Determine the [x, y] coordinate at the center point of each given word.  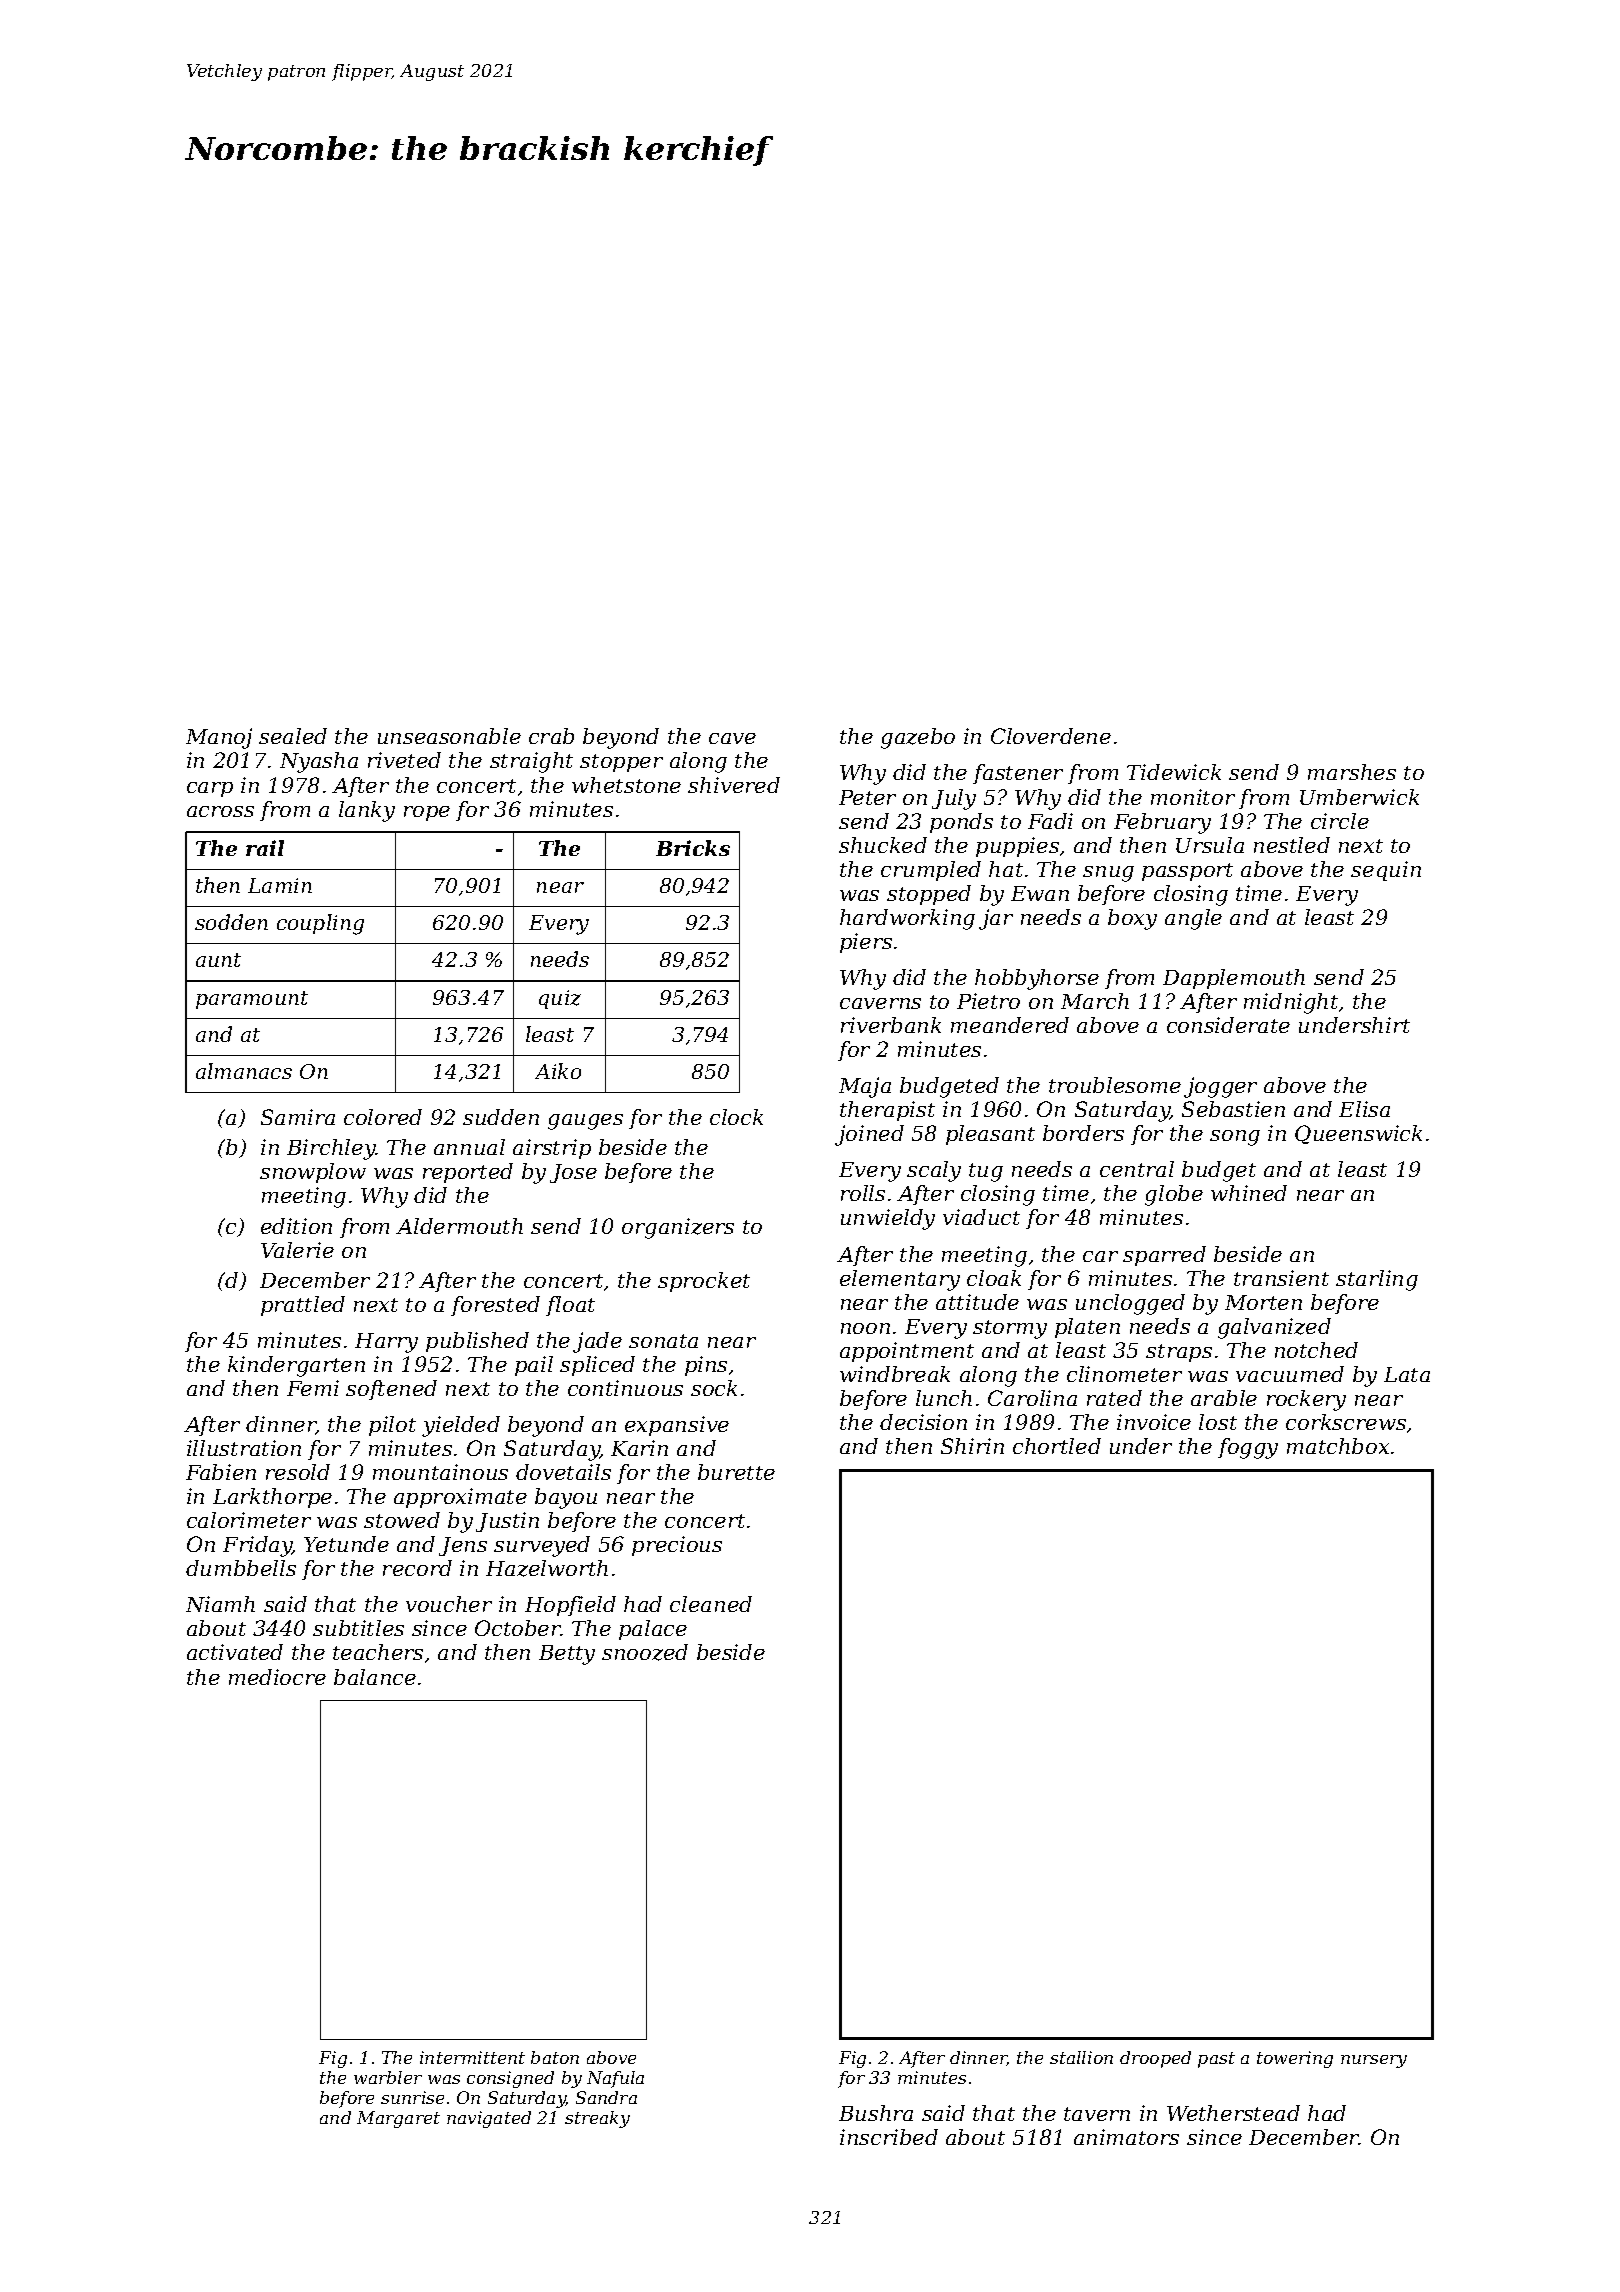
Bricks [693, 848]
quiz [560, 999]
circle [1340, 821]
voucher [449, 1604]
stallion [1081, 2057]
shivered [734, 785]
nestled [1292, 845]
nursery [1374, 2061]
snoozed [645, 1652]
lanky [367, 811]
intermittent [472, 2057]
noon [865, 1328]
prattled [303, 1306]
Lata [1407, 1374]
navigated [489, 2119]
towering [1295, 2059]
